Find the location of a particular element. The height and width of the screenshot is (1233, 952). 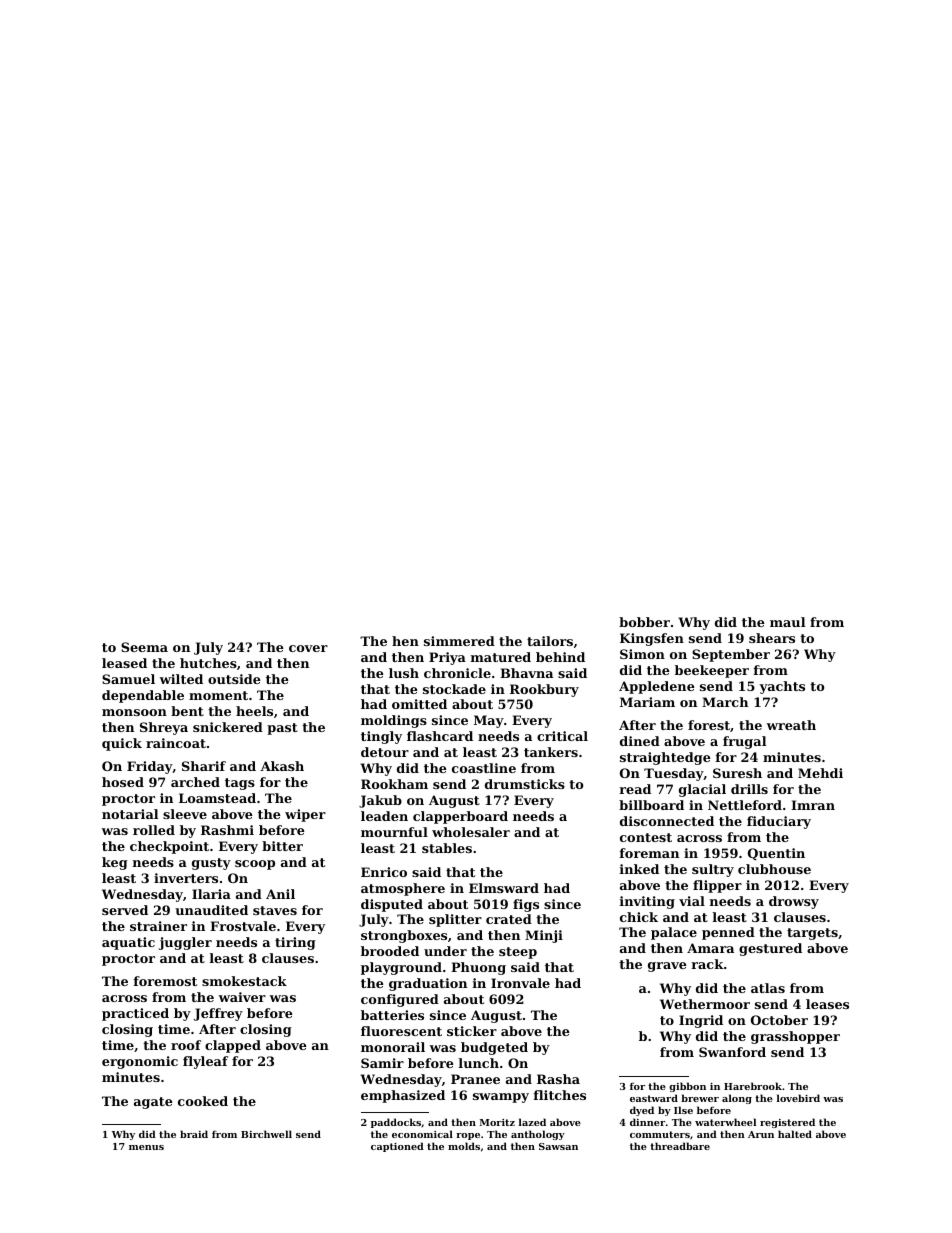

atlas is located at coordinates (768, 988).
